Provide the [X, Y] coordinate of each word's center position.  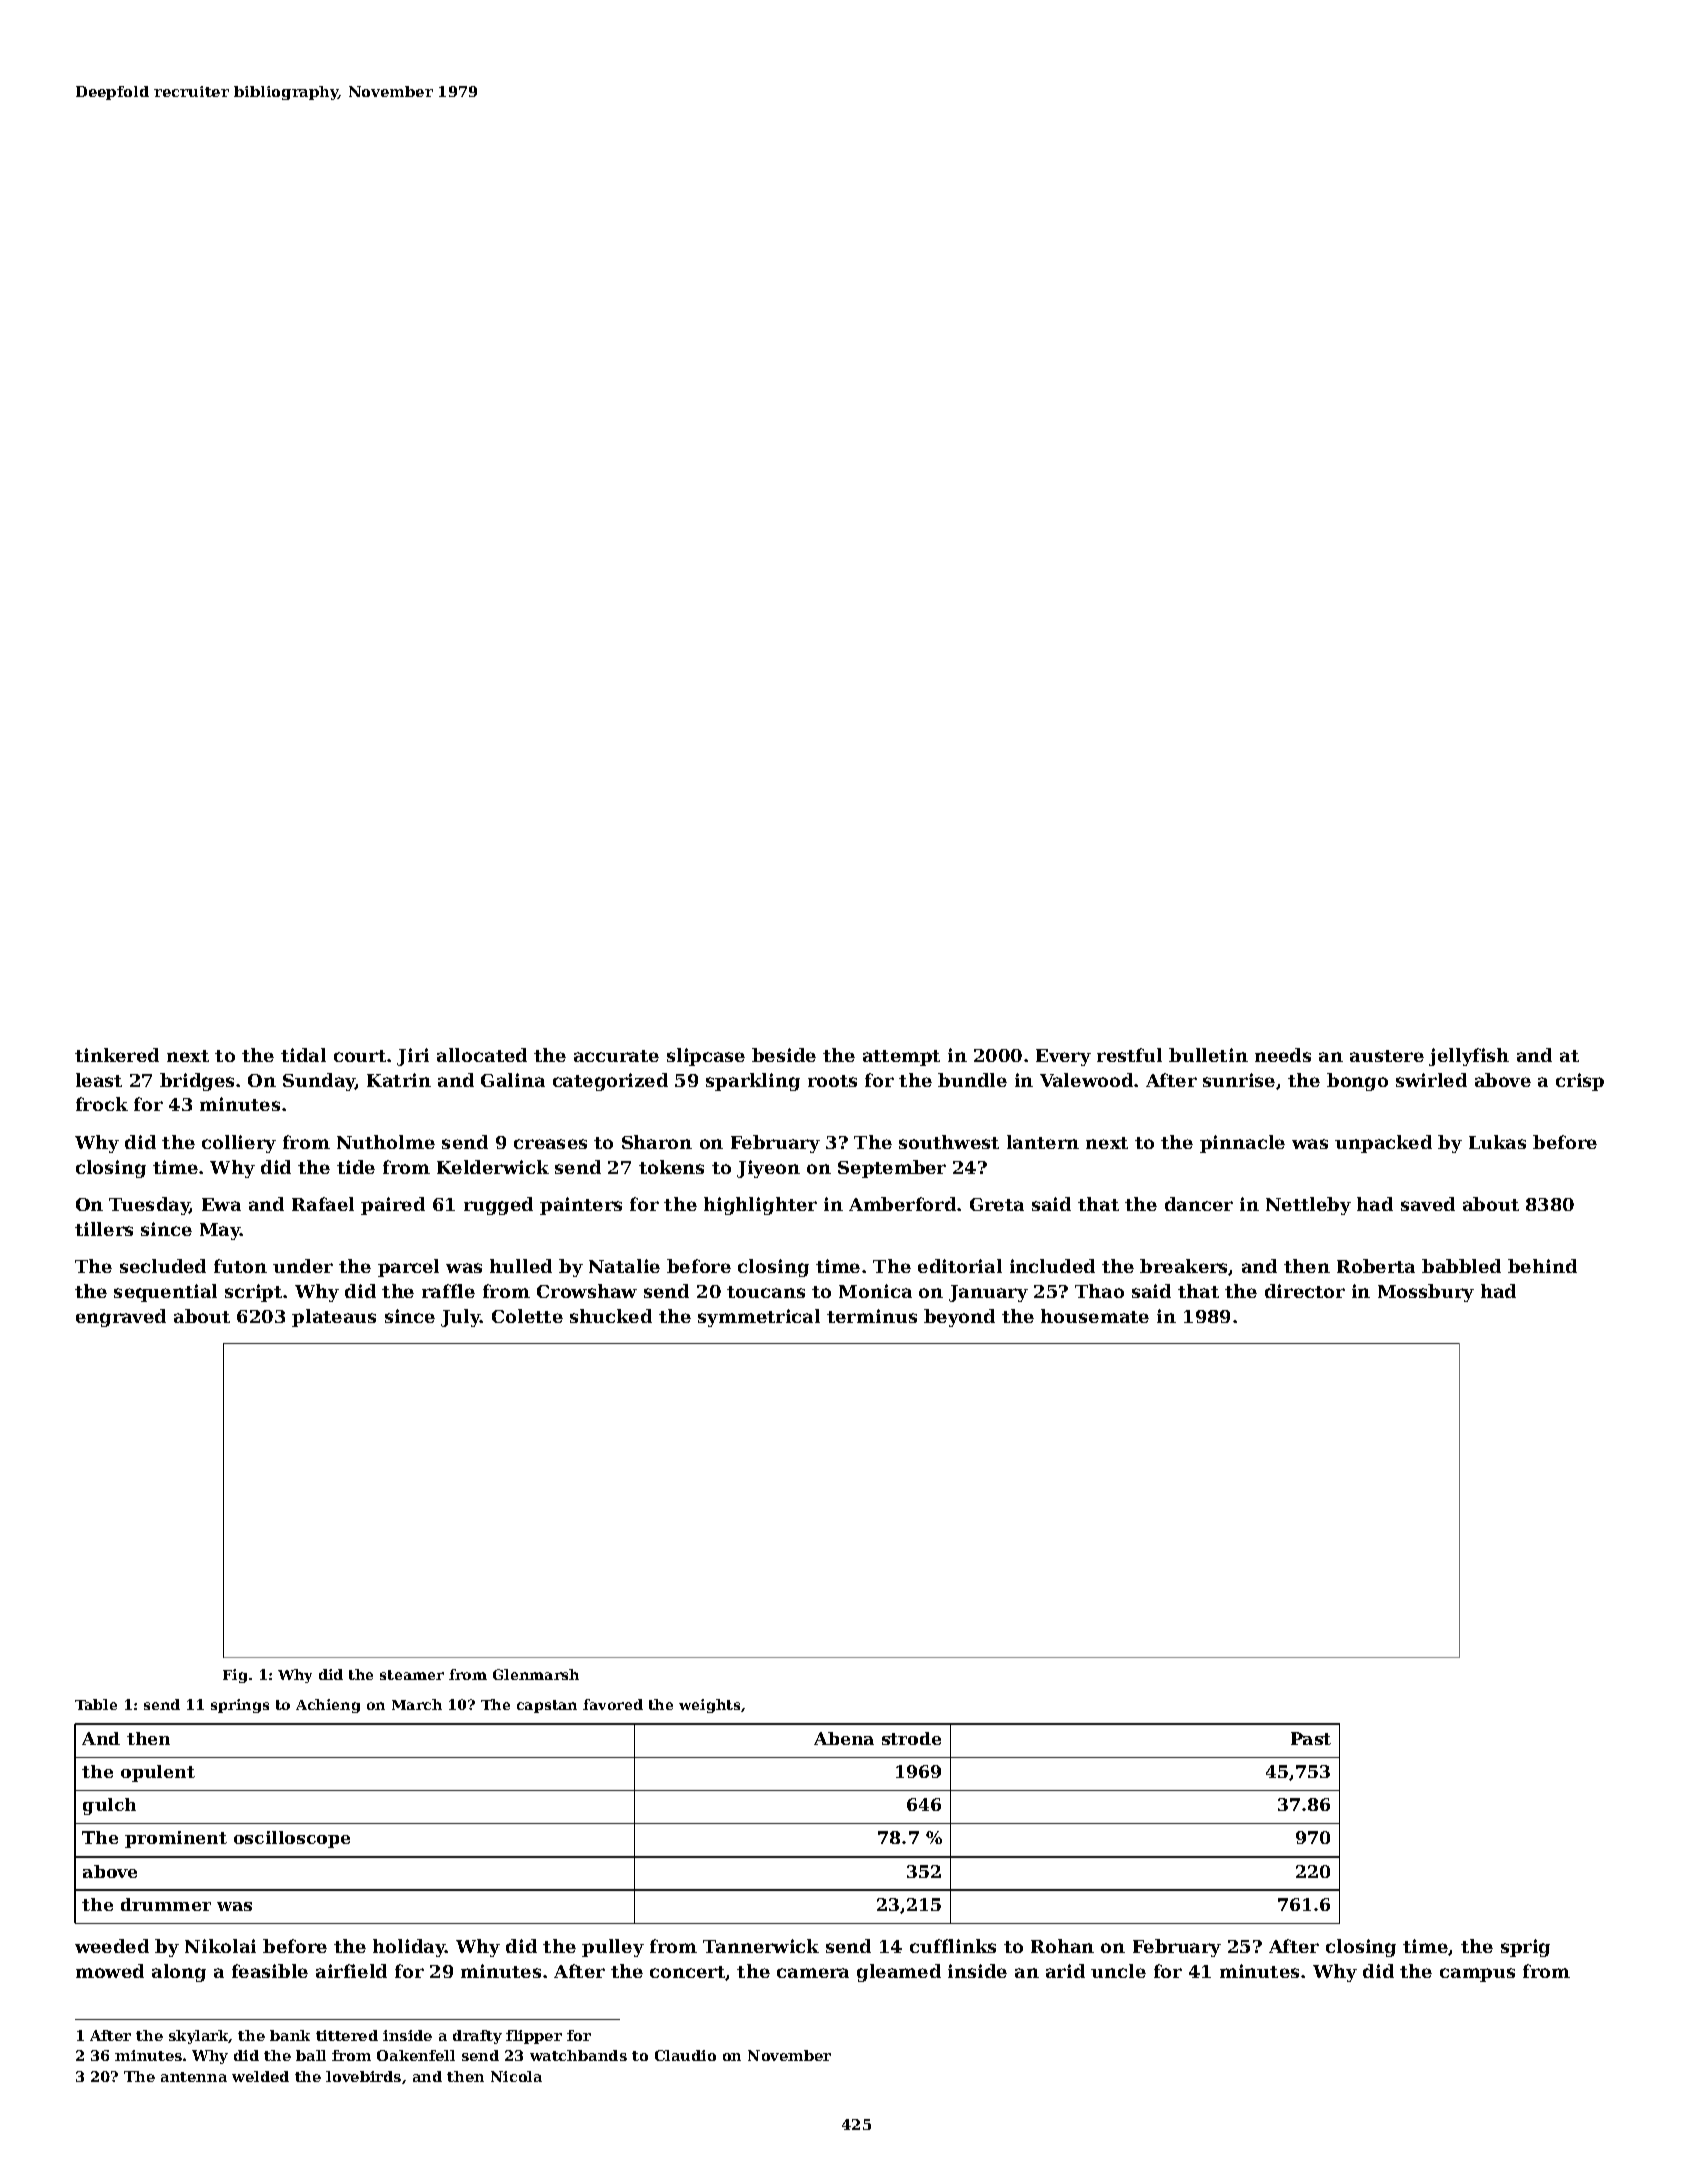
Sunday [319, 1082]
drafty [477, 2037]
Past [1311, 1738]
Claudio [685, 2055]
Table [96, 1704]
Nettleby [1308, 1206]
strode [911, 1738]
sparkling [753, 1082]
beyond [959, 1318]
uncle [1118, 1971]
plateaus [334, 1318]
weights [709, 1706]
